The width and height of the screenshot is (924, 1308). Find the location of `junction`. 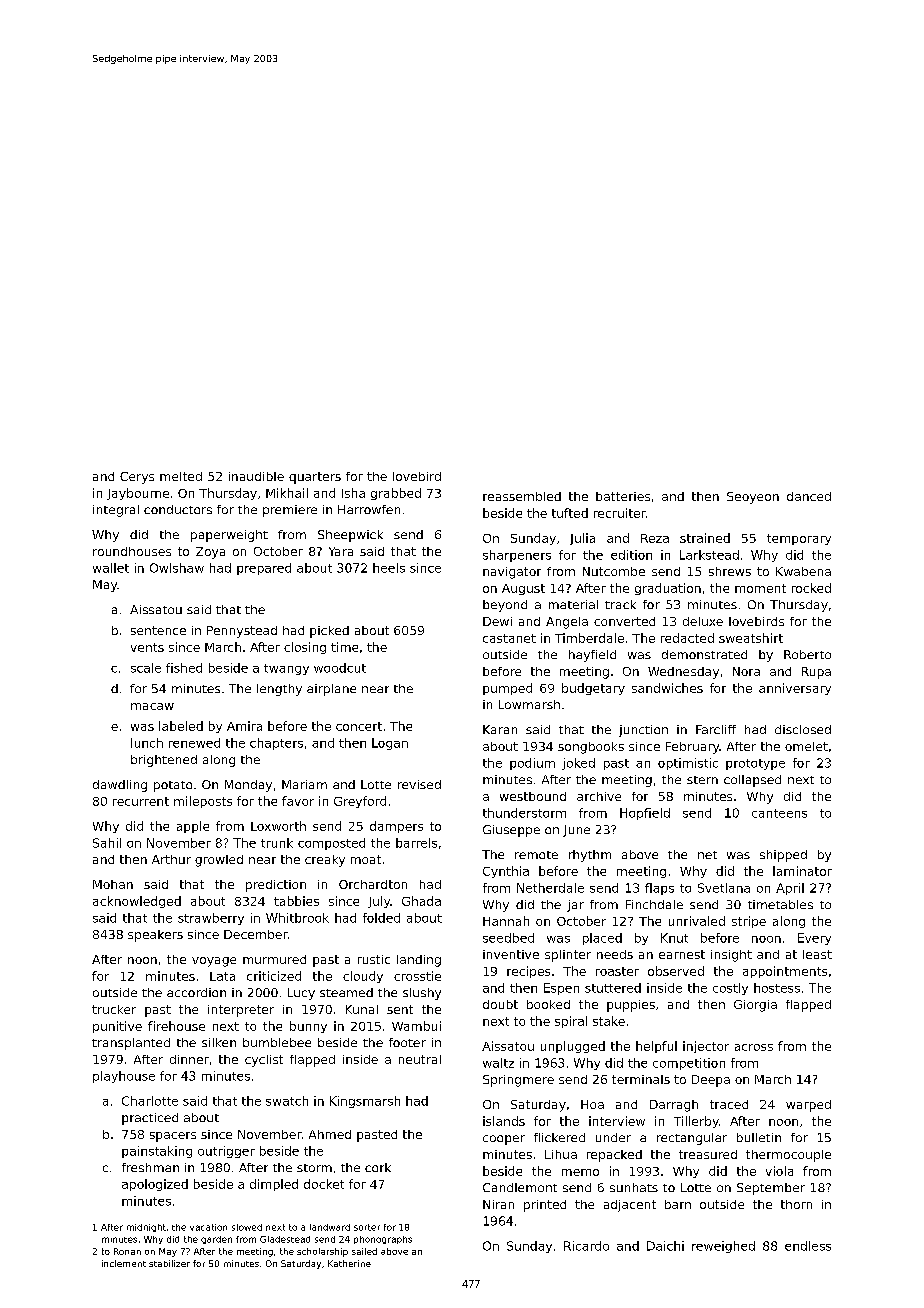

junction is located at coordinates (643, 731).
